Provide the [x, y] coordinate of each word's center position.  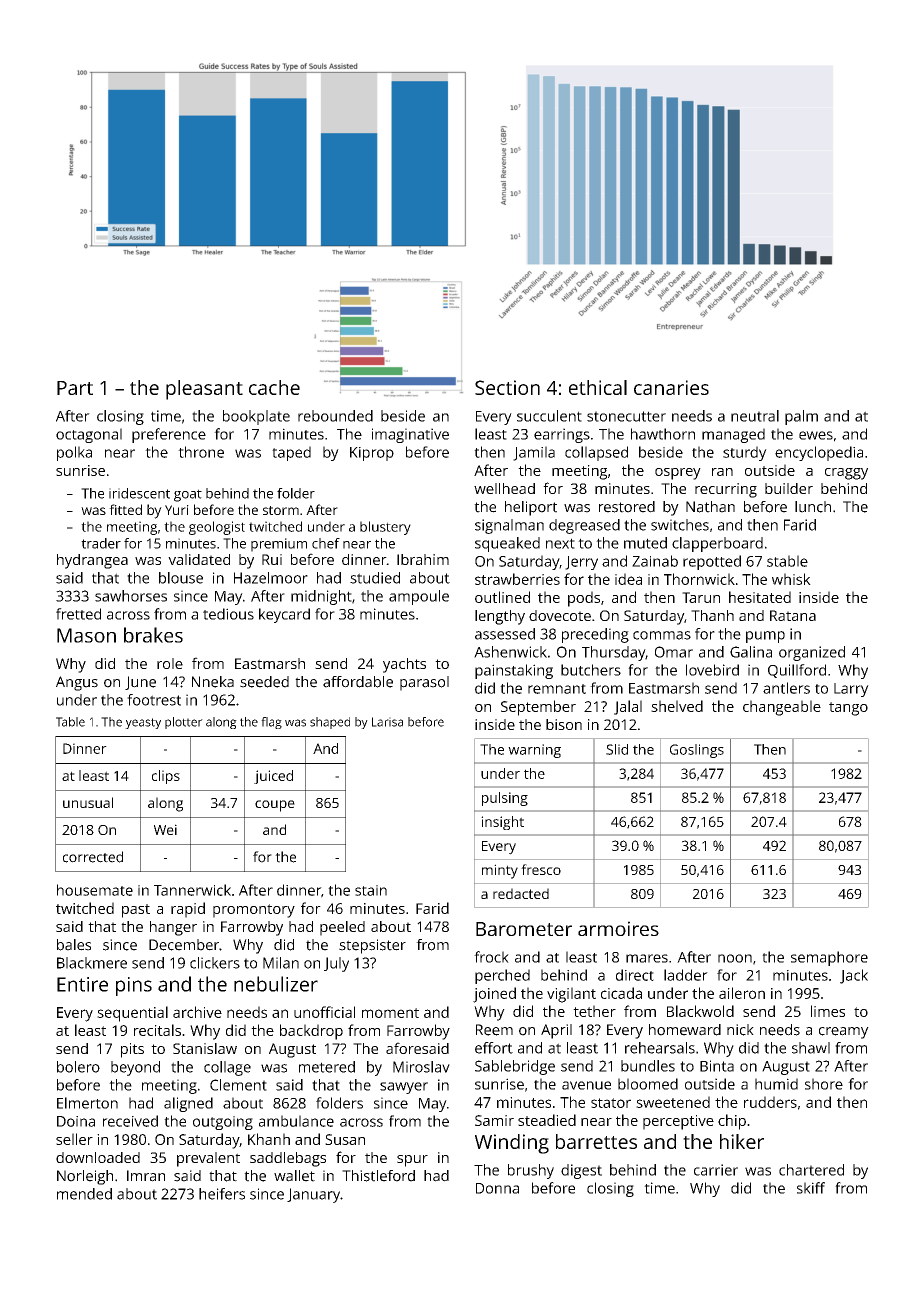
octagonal [89, 435]
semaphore [829, 958]
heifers [222, 1194]
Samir [494, 1120]
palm [801, 417]
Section [507, 387]
